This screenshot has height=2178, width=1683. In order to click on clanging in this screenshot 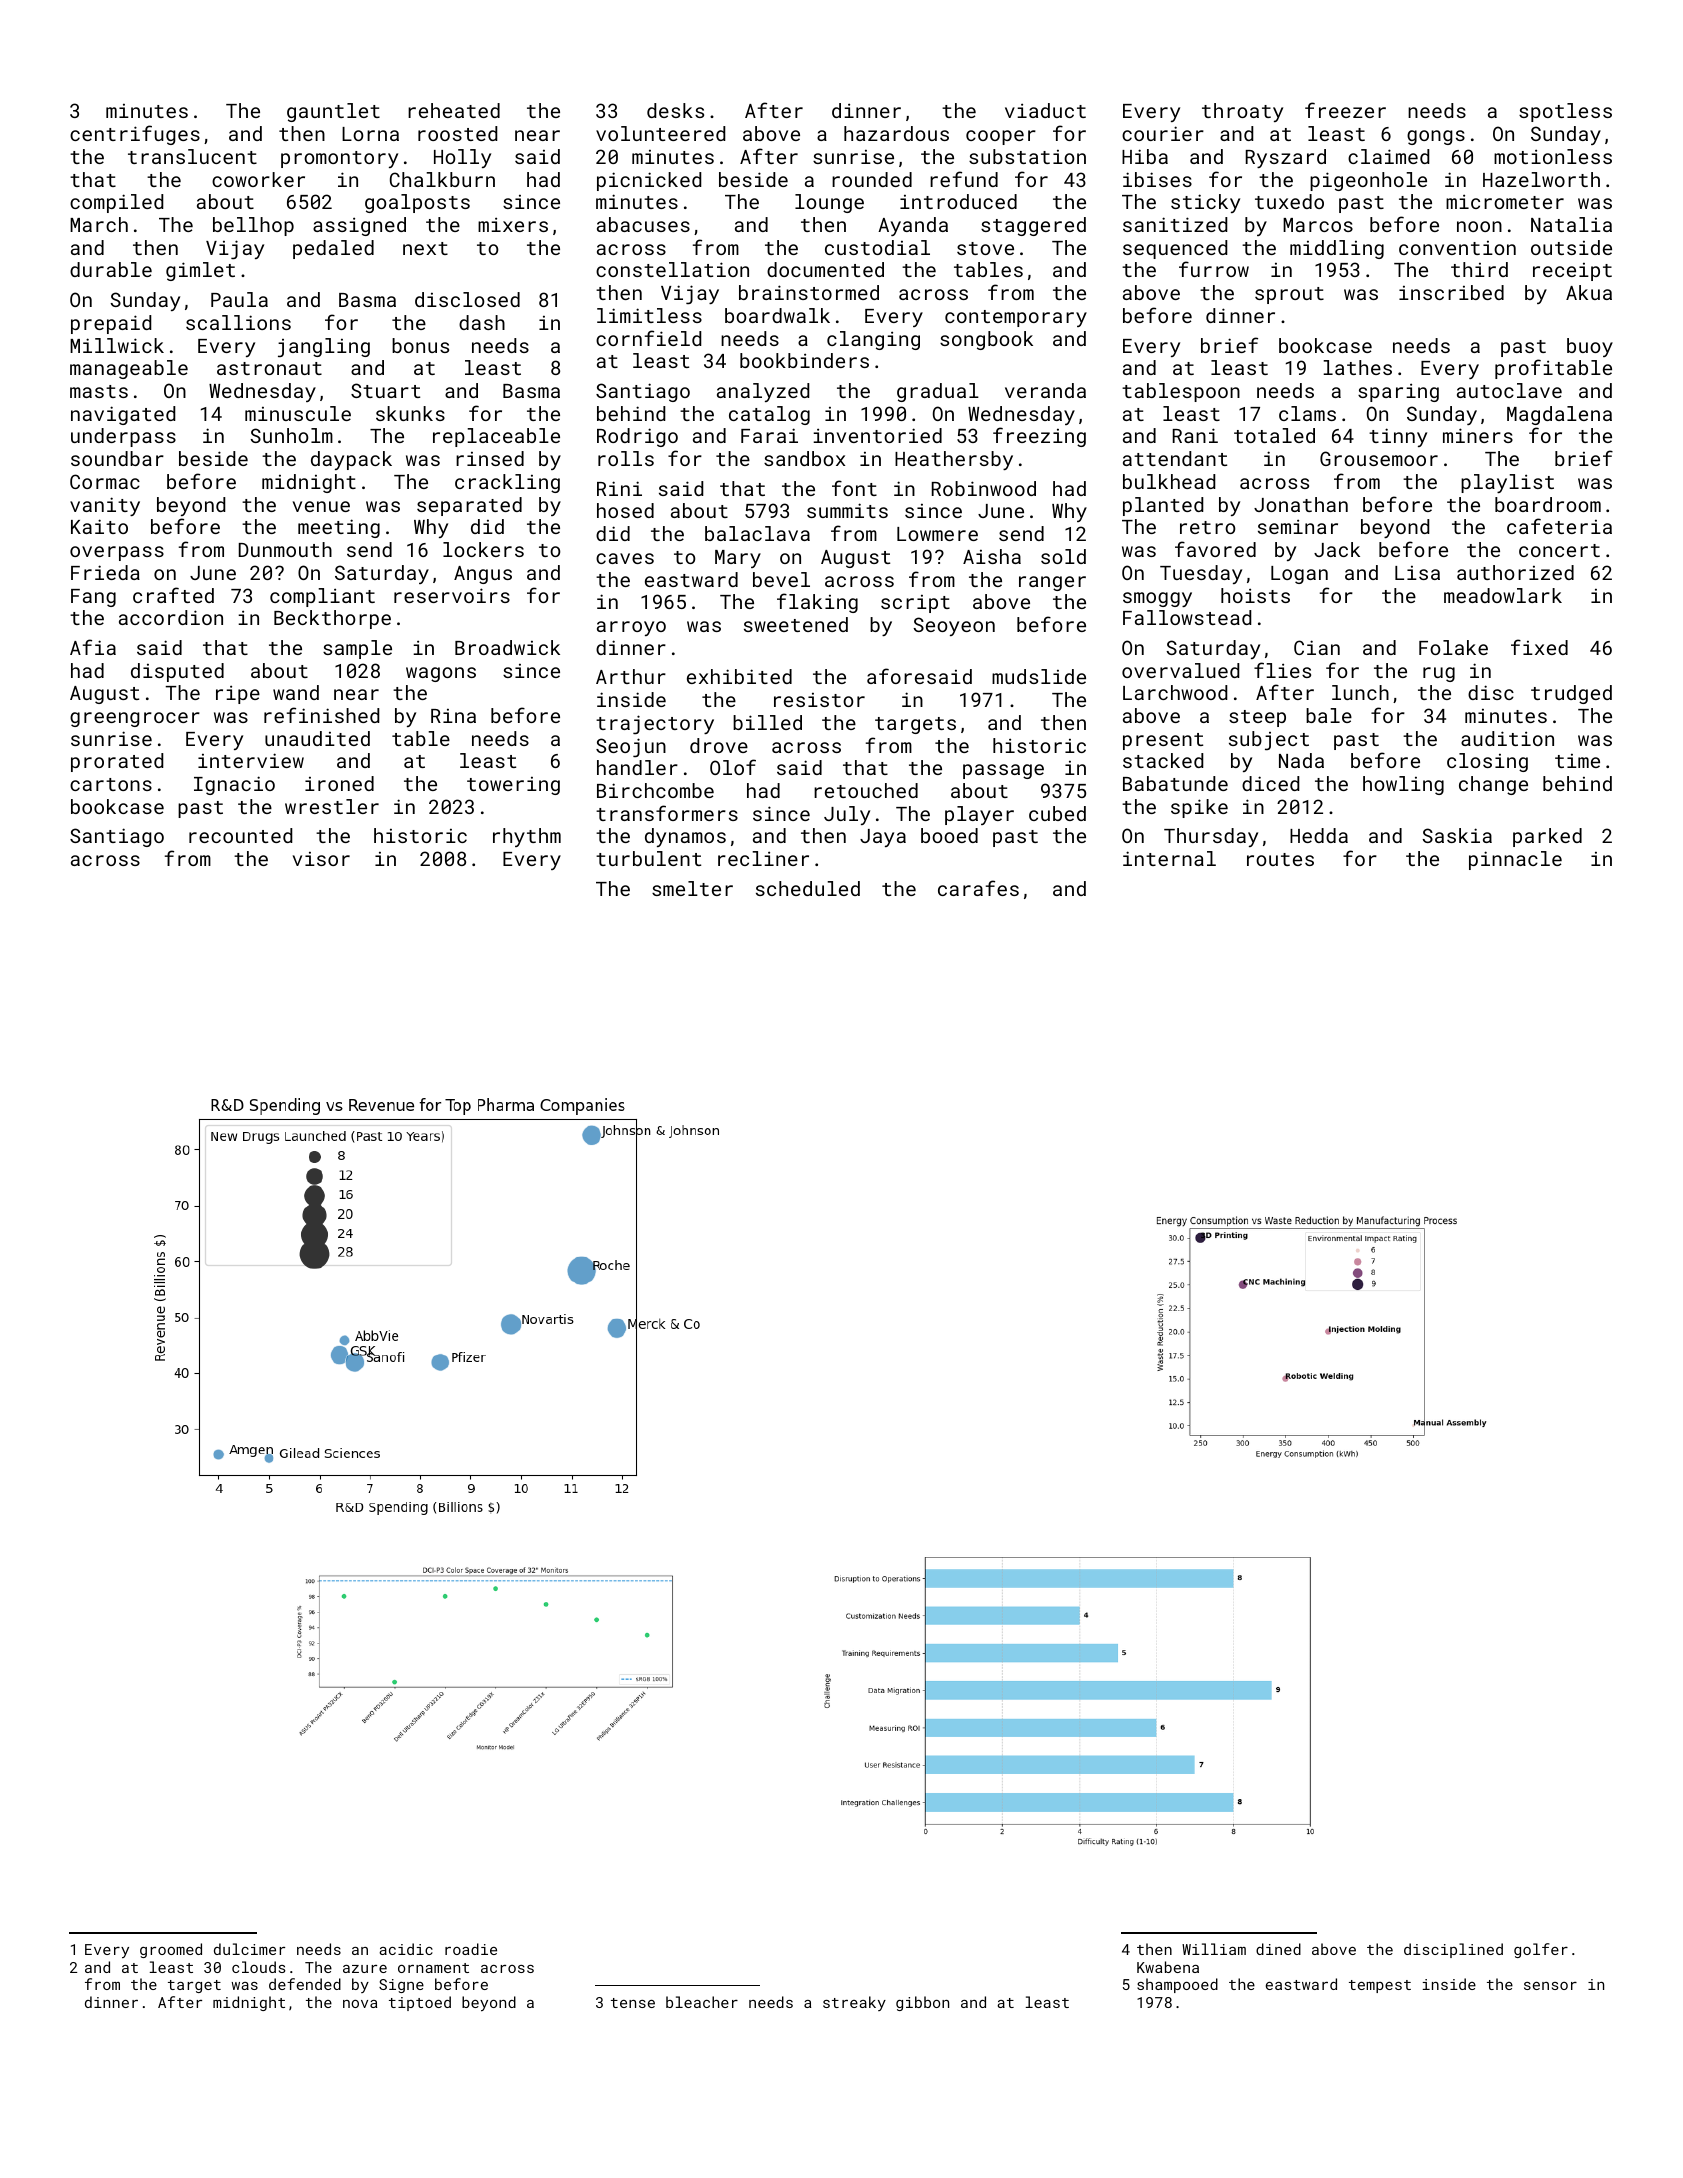, I will do `click(873, 340)`.
